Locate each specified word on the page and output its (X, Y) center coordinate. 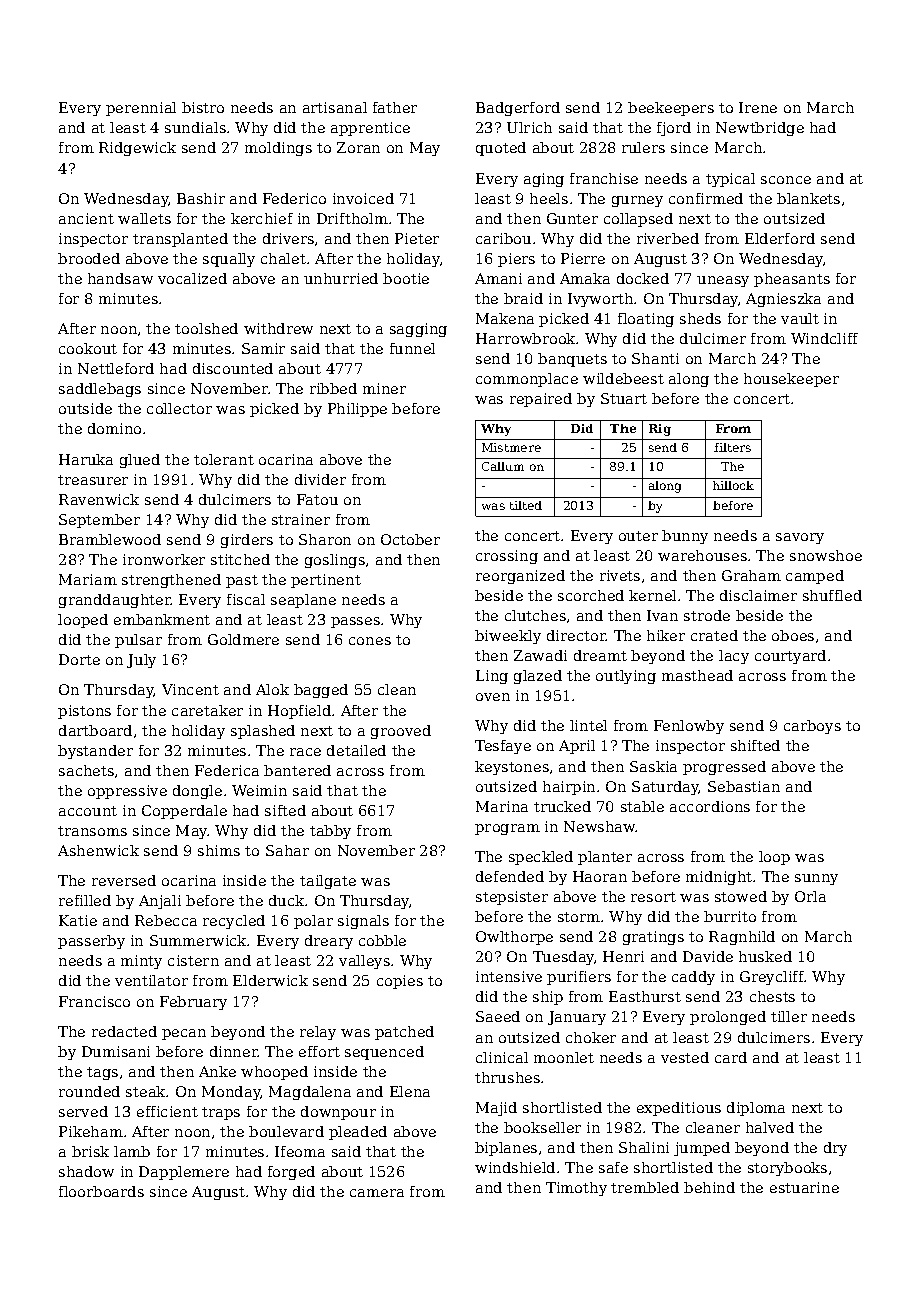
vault (800, 318)
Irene (758, 107)
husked (765, 956)
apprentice (370, 129)
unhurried (341, 278)
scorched (591, 595)
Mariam (88, 579)
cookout (88, 348)
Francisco (94, 1001)
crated (714, 635)
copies (400, 982)
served (83, 1111)
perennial (141, 109)
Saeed (498, 1016)
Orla (810, 896)
